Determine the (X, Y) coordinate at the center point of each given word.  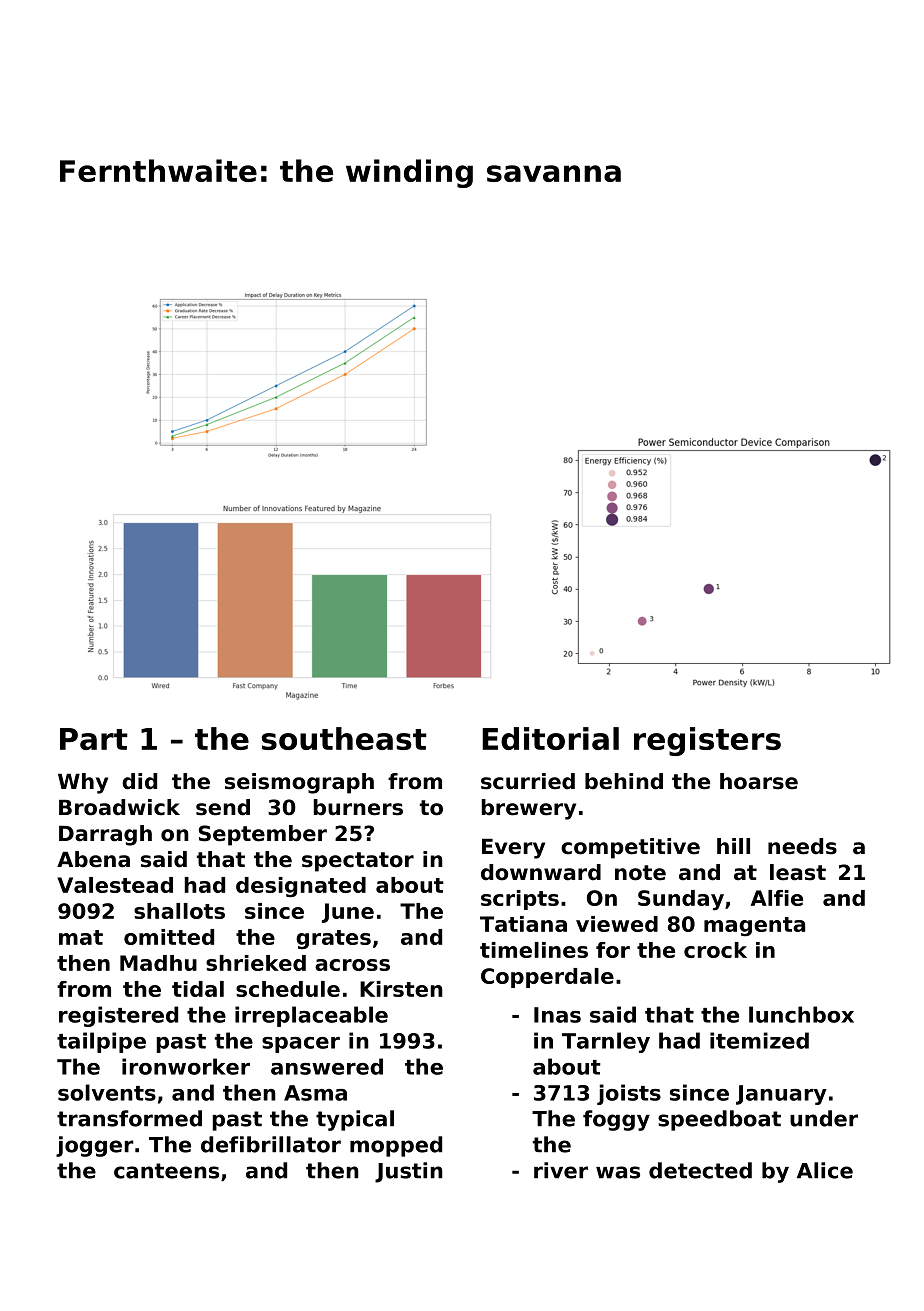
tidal (198, 989)
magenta (754, 927)
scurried (528, 781)
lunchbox (801, 1014)
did (139, 781)
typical (355, 1120)
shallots (179, 911)
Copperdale (547, 978)
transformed (129, 1118)
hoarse (759, 781)
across (352, 965)
